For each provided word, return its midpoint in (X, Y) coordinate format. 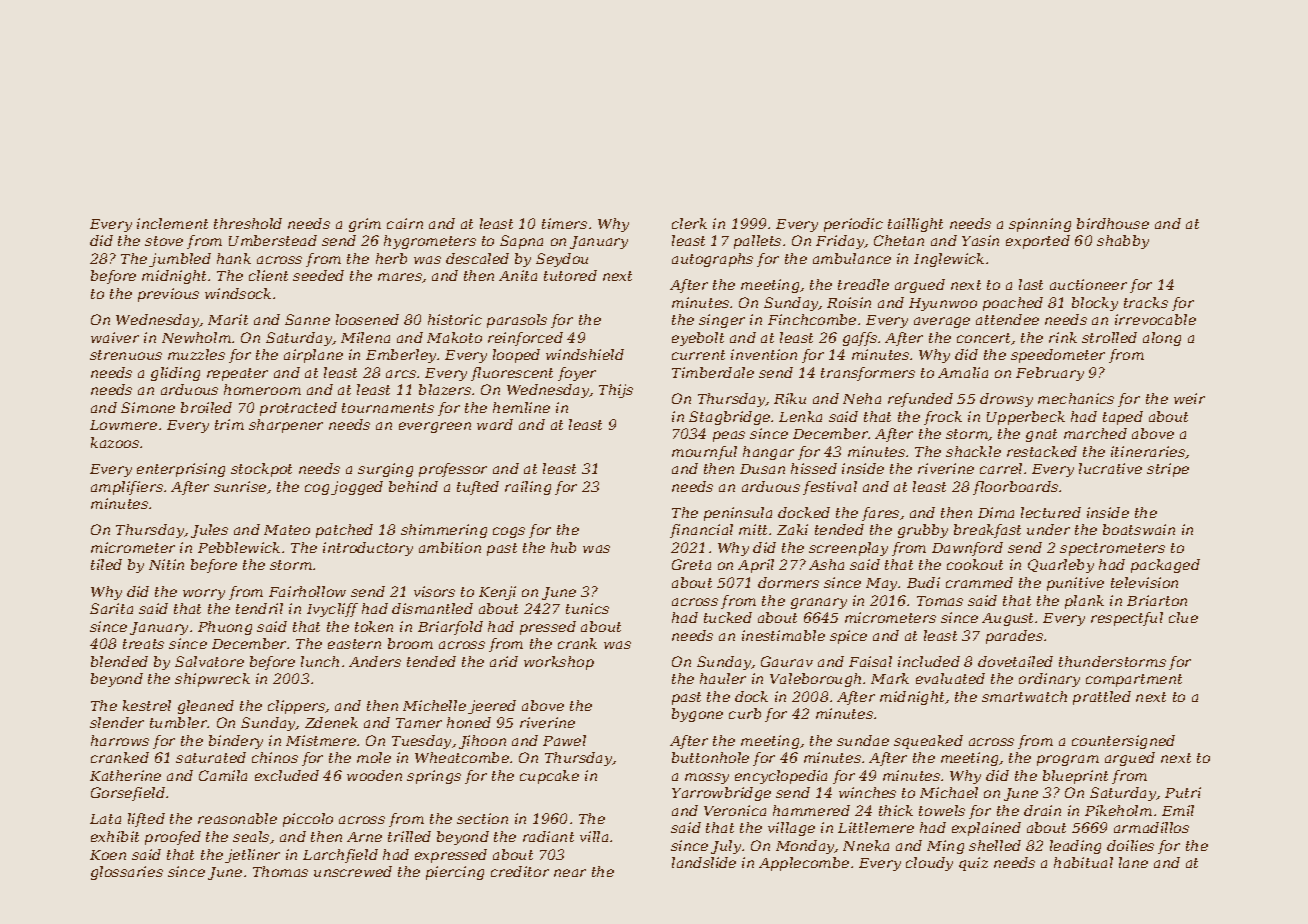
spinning (1040, 225)
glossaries (127, 873)
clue (1183, 617)
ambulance (852, 258)
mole (374, 757)
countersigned (1123, 742)
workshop (559, 663)
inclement (172, 223)
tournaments (388, 408)
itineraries (1148, 452)
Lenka (800, 416)
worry (204, 594)
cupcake (549, 777)
